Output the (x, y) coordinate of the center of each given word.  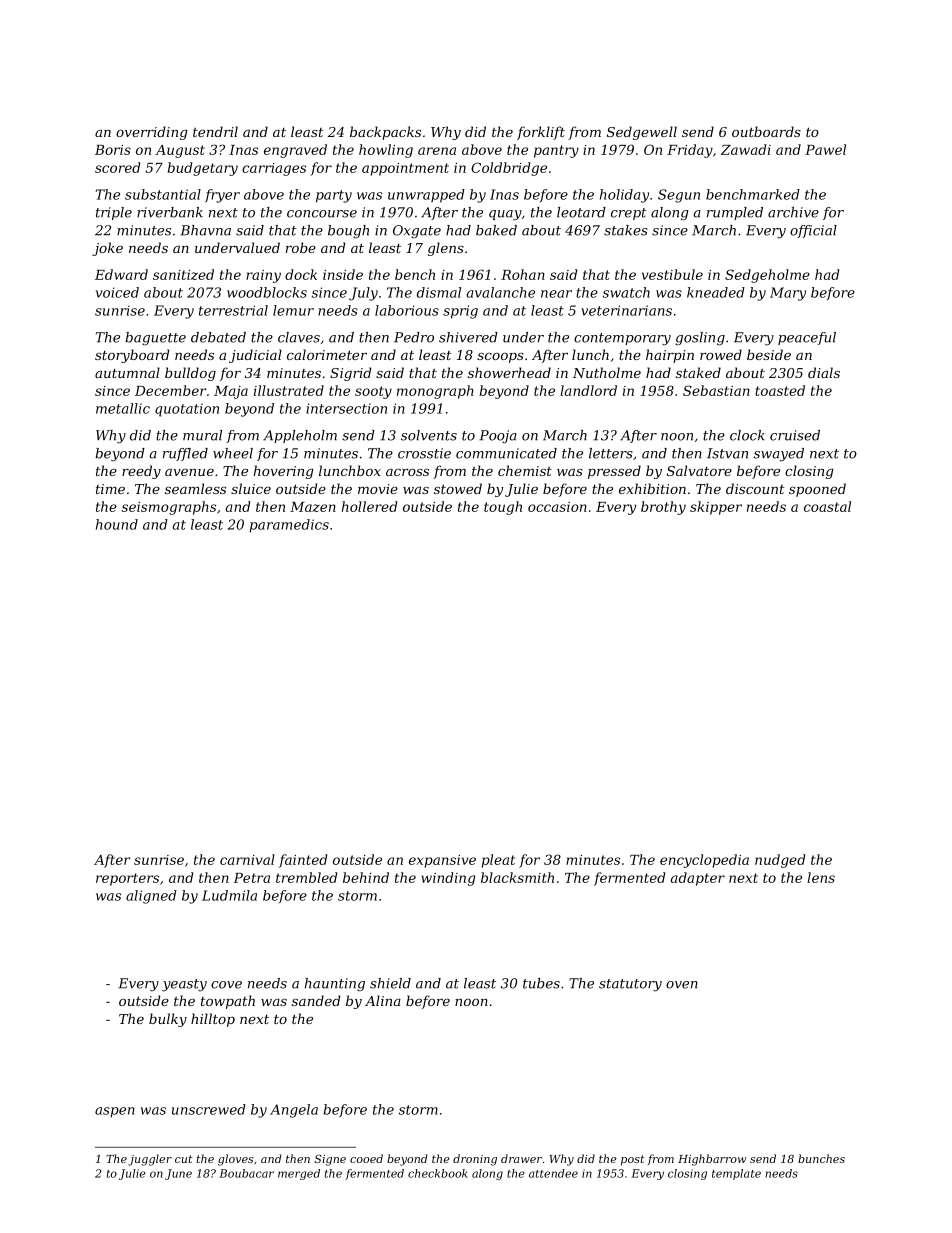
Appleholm (300, 436)
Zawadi (746, 149)
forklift (541, 133)
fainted (303, 861)
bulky (168, 1020)
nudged (780, 861)
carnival (247, 859)
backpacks (385, 133)
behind (366, 877)
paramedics (289, 526)
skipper (716, 508)
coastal (827, 506)
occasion (557, 507)
